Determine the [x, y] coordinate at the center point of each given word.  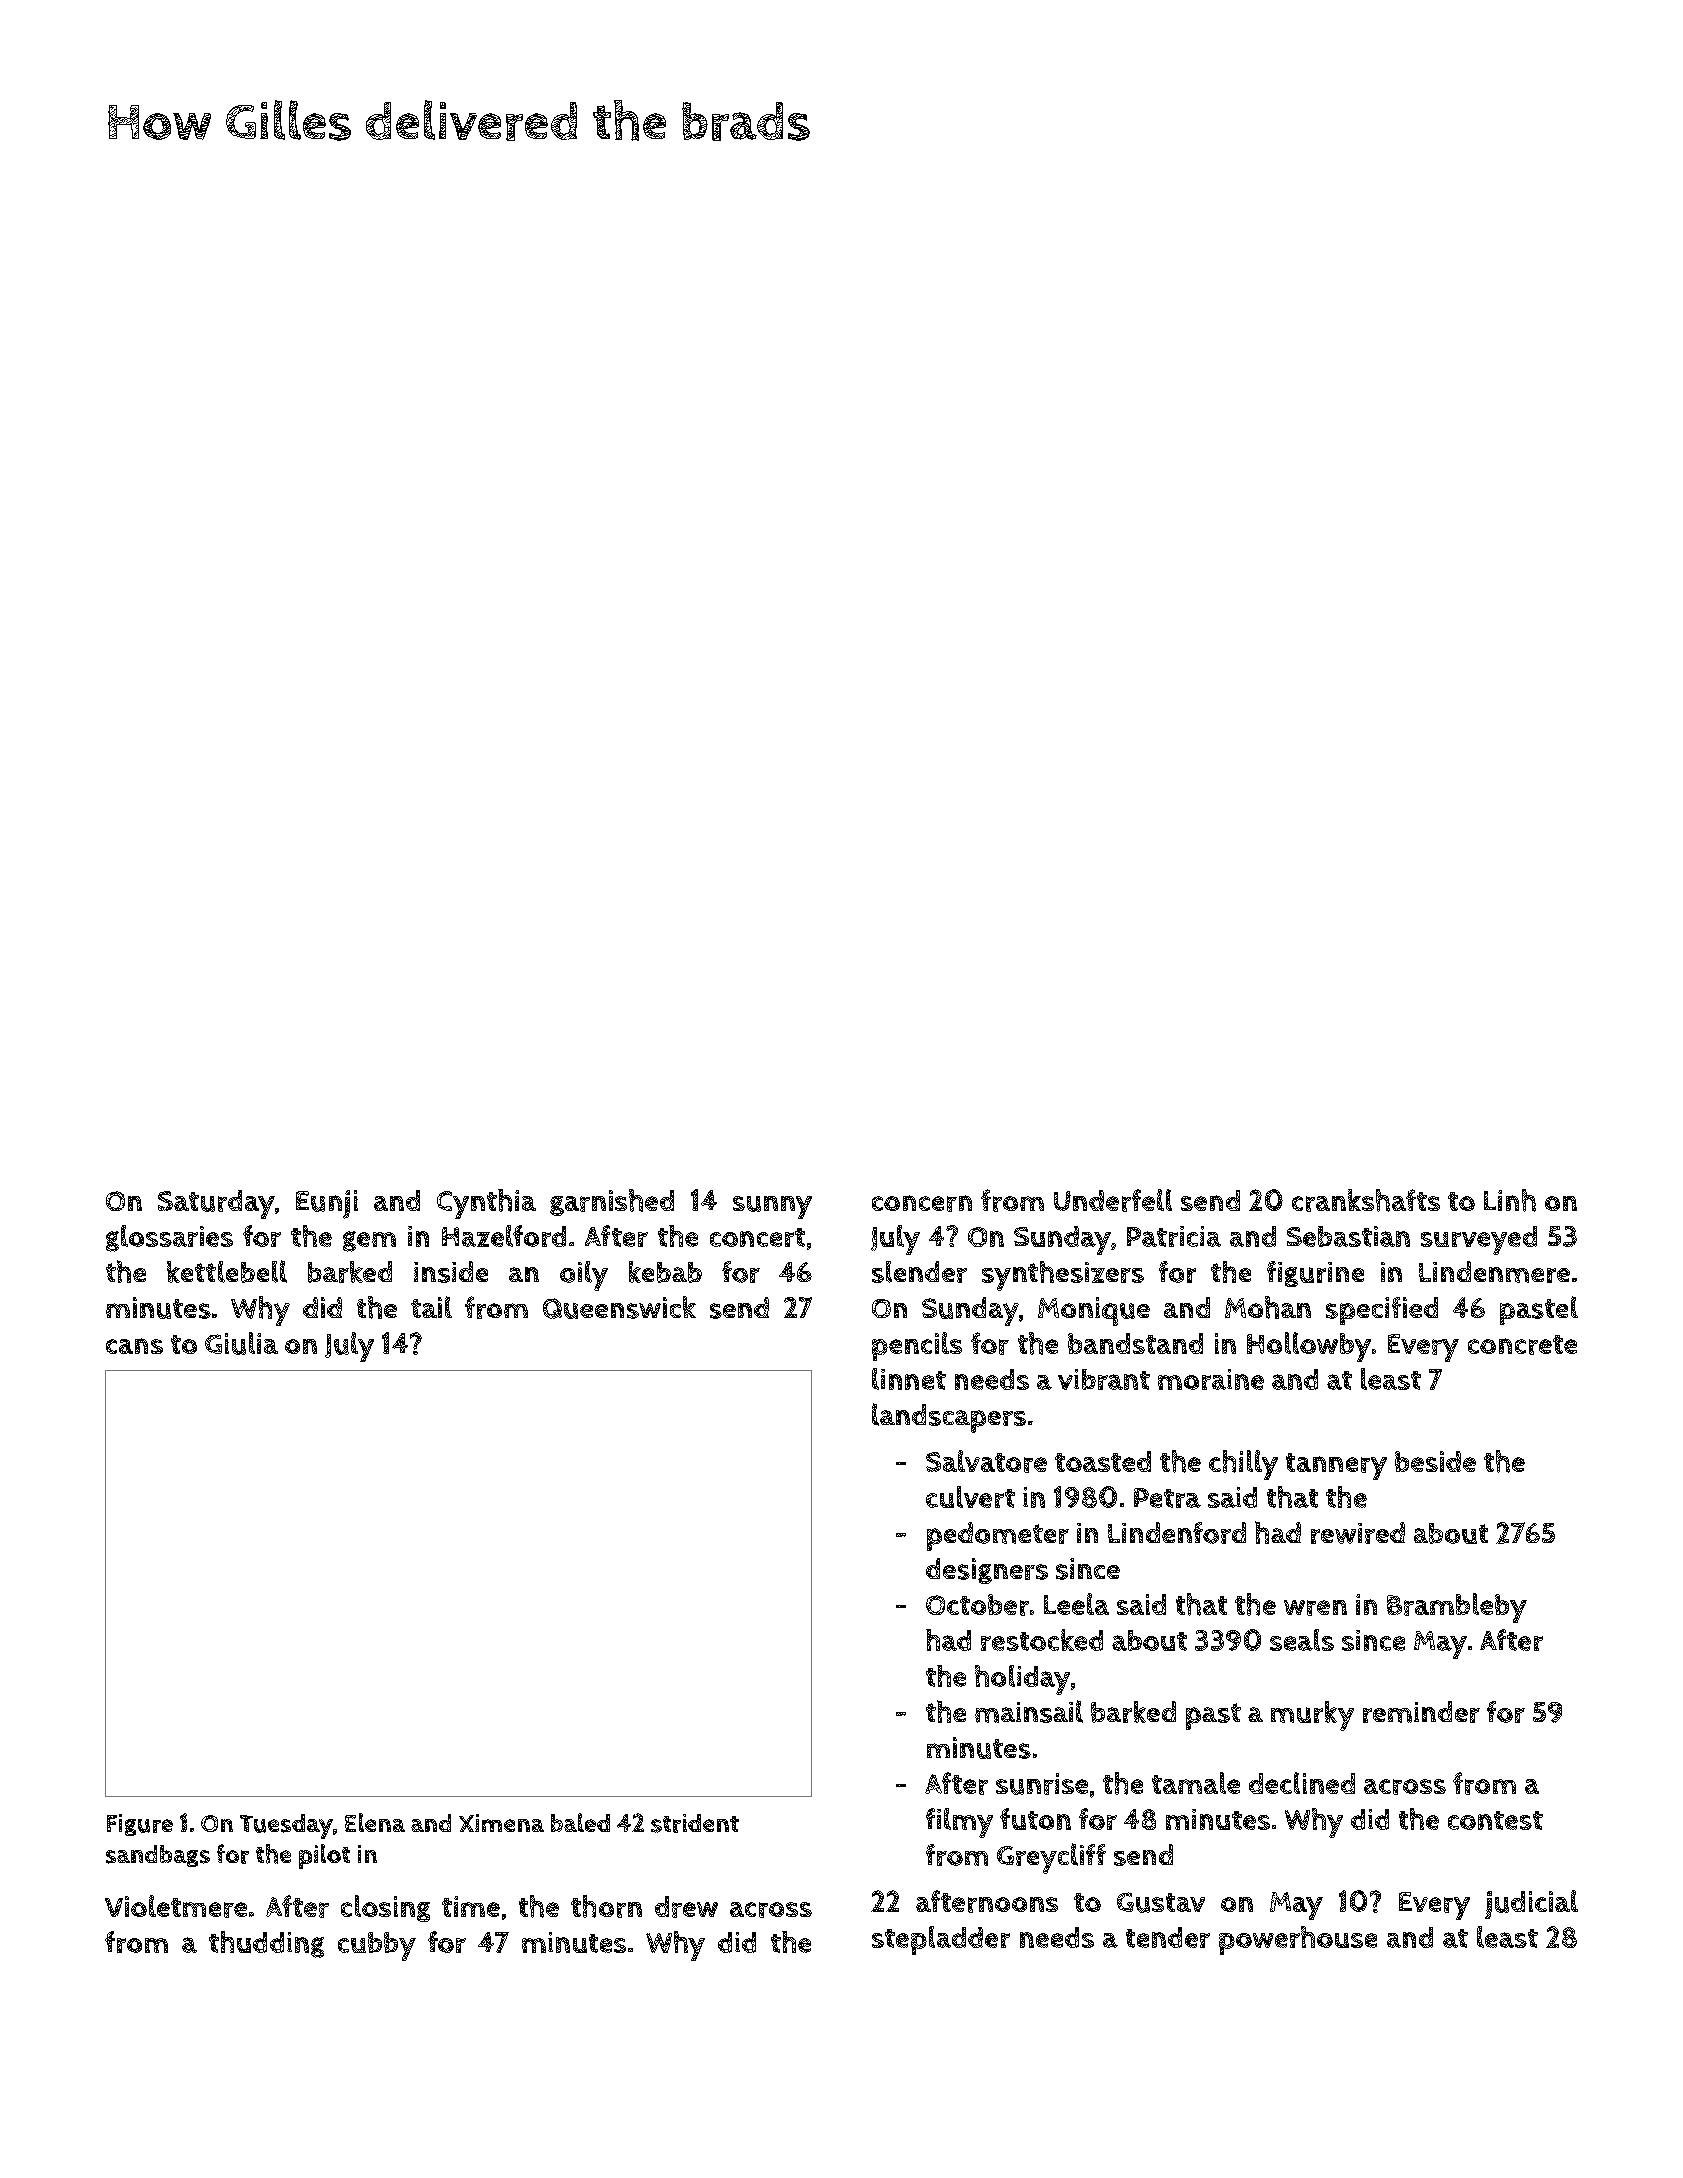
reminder [1421, 1712]
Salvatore [986, 1461]
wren [1315, 1608]
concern [922, 1203]
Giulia [241, 1343]
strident [695, 1823]
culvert [970, 1497]
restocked [1042, 1640]
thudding [266, 1944]
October [977, 1605]
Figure [140, 1825]
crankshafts [1366, 1200]
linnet [909, 1379]
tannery [1336, 1466]
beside [1435, 1461]
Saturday [216, 1204]
